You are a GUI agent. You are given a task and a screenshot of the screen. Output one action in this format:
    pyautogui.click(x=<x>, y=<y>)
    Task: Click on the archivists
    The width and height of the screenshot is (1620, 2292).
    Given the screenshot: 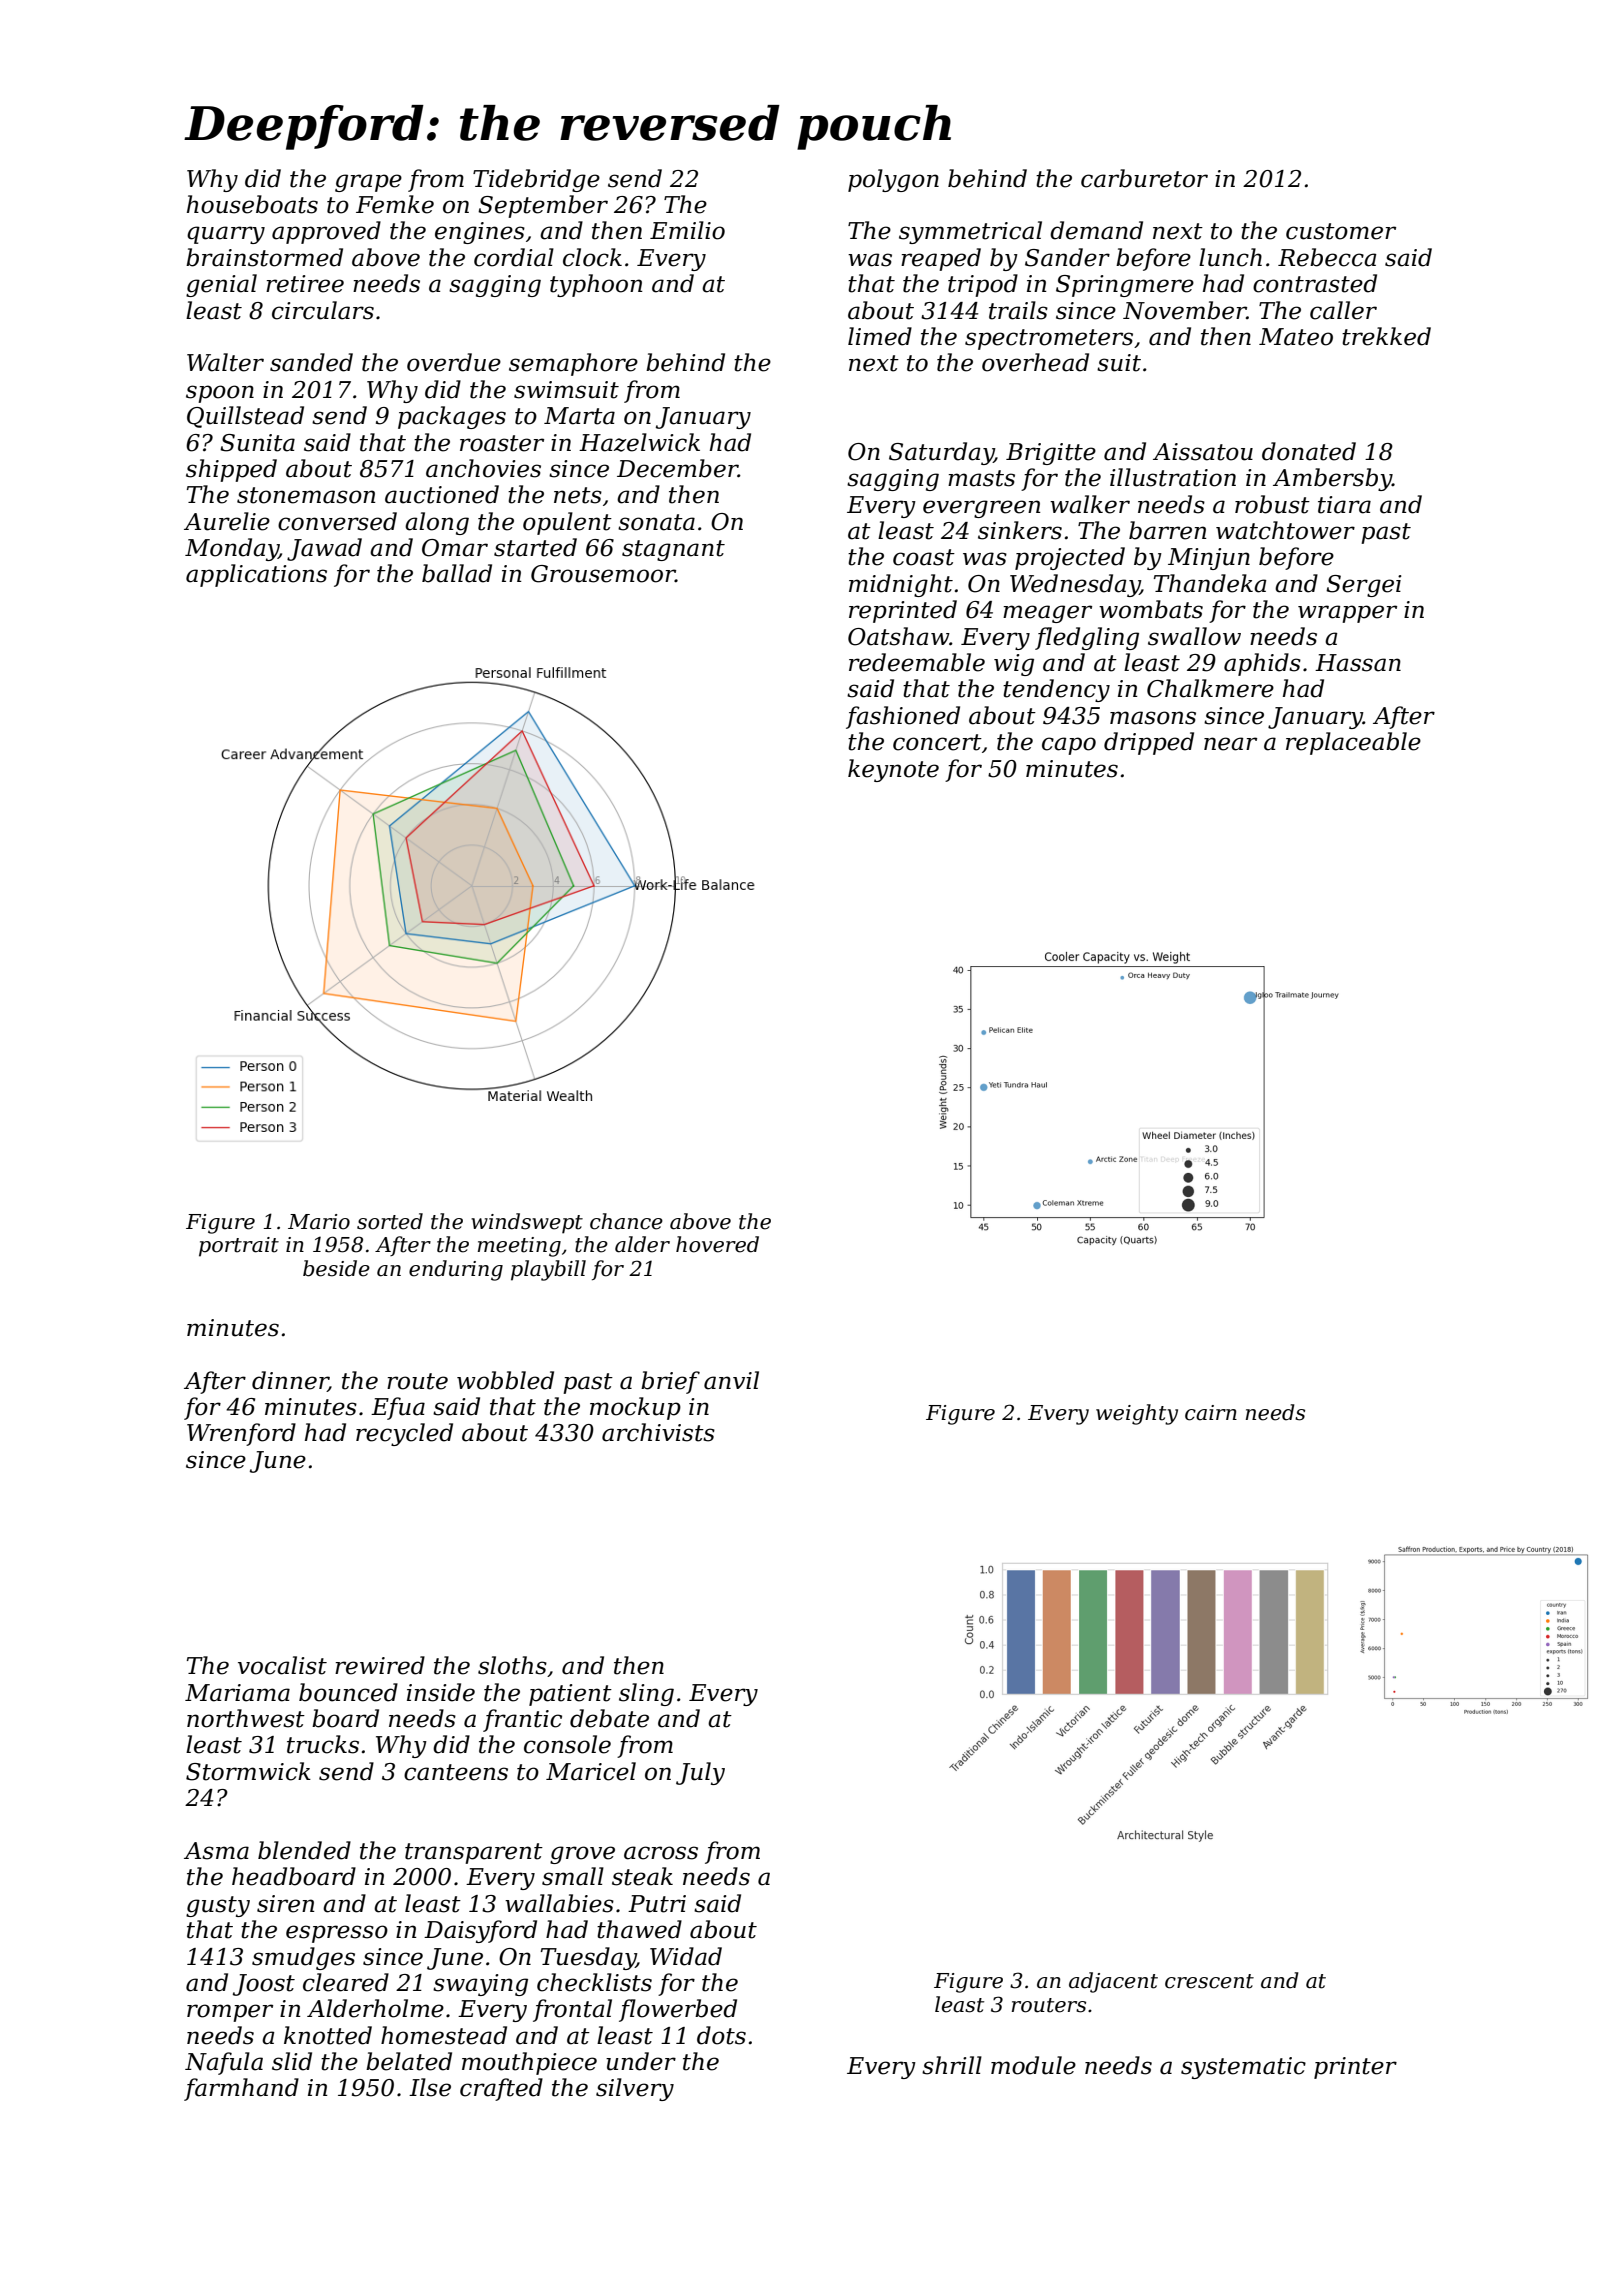 What is the action you would take?
    pyautogui.click(x=658, y=1432)
